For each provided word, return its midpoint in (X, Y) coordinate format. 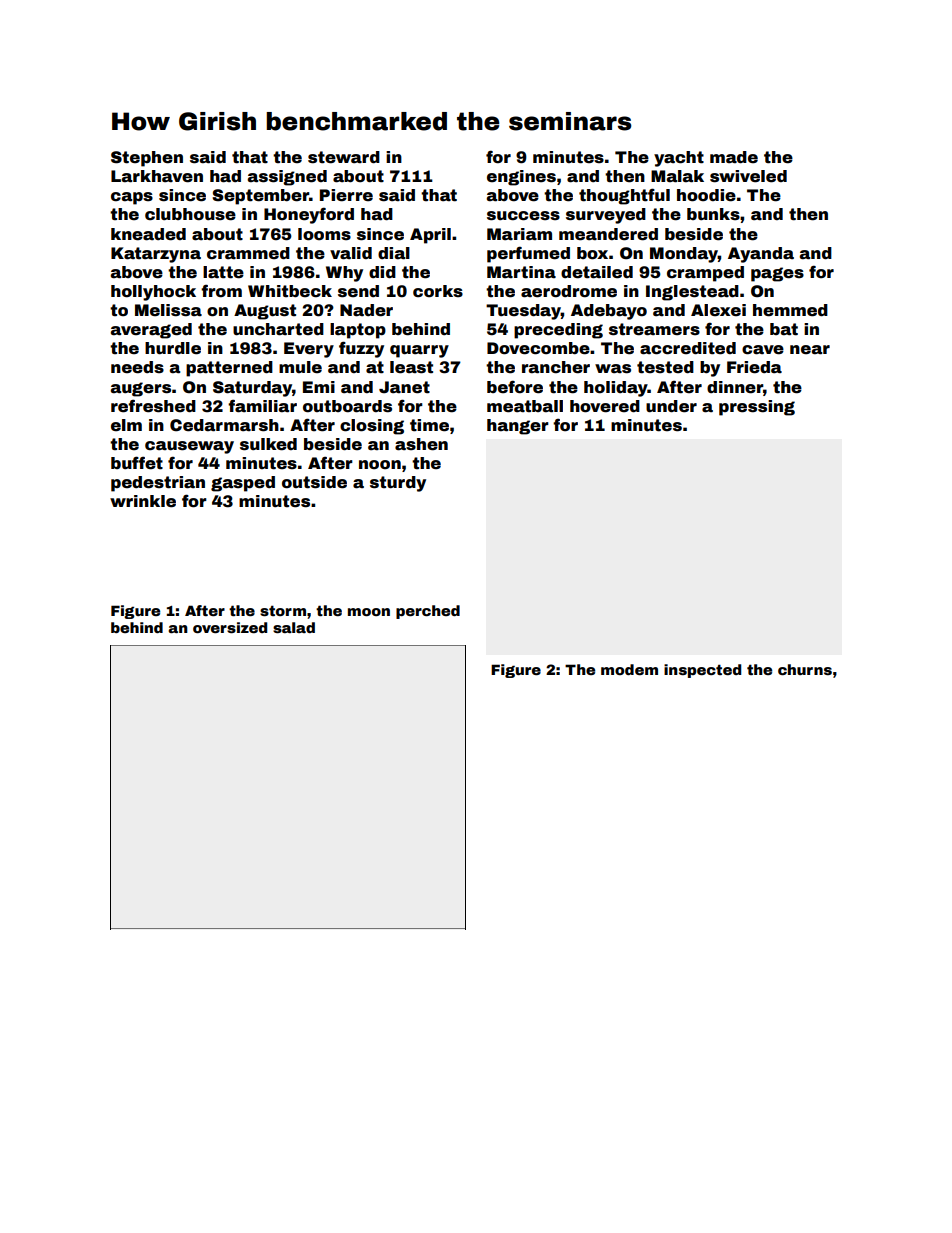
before (515, 387)
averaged (151, 331)
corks (438, 291)
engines (521, 178)
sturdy (398, 484)
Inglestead (692, 293)
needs (137, 367)
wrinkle (143, 501)
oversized (230, 627)
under (671, 406)
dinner (735, 387)
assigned (287, 178)
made (734, 157)
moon (369, 612)
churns (805, 669)
